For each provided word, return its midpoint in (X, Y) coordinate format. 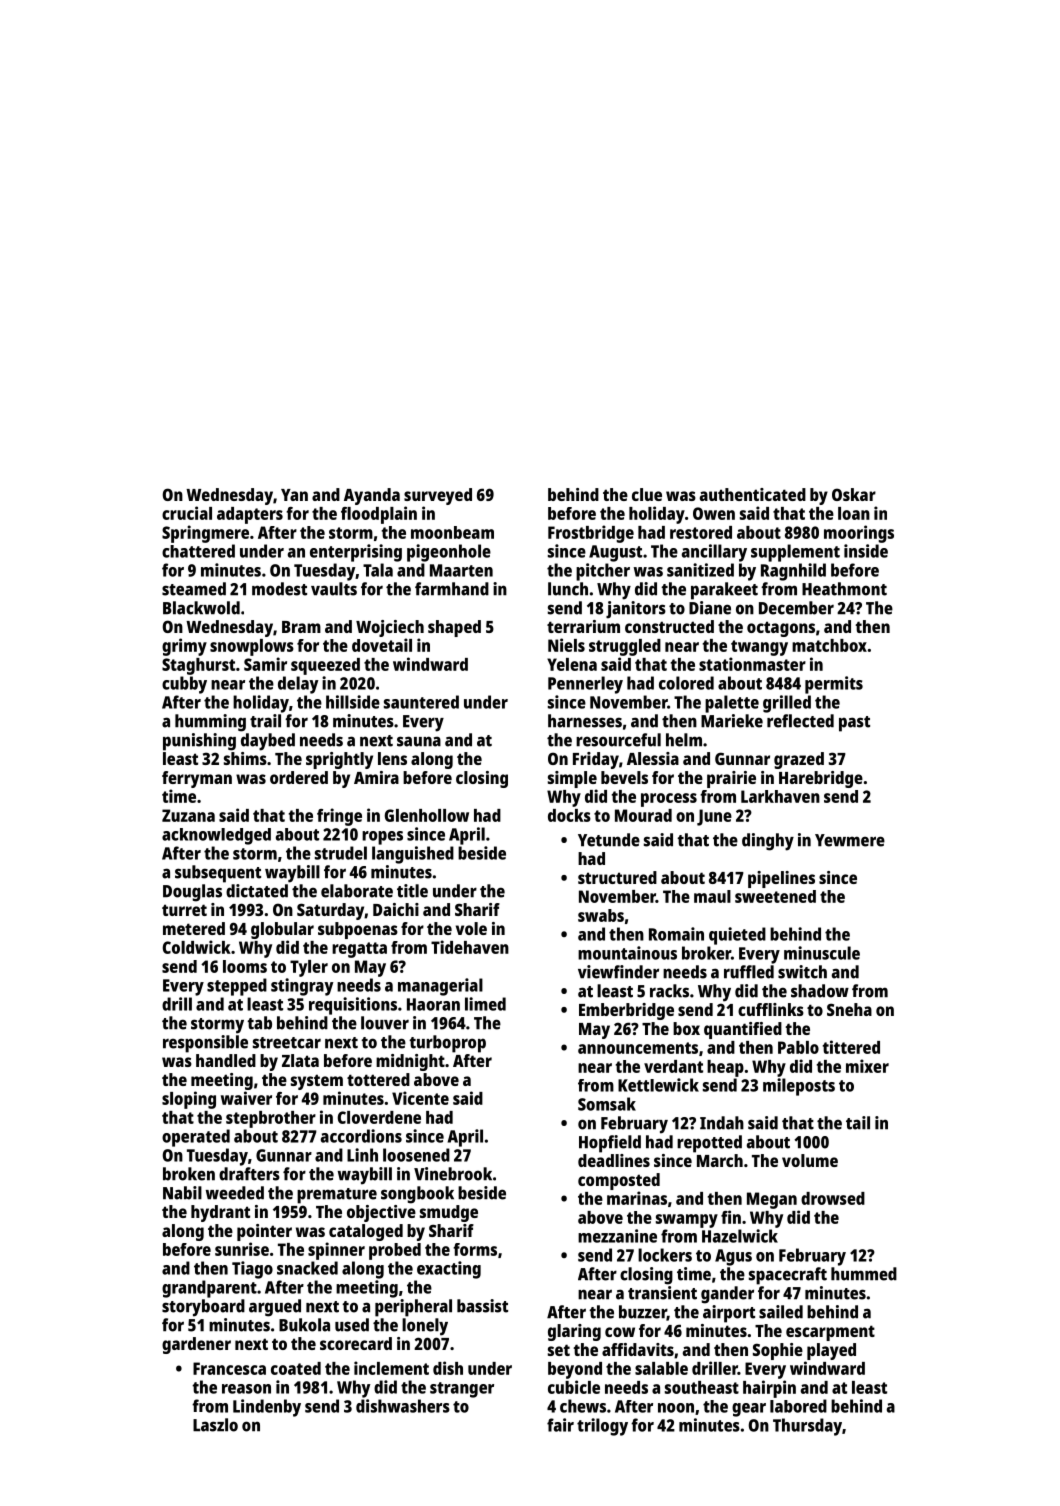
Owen (714, 513)
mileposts (799, 1087)
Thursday (807, 1427)
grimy (184, 647)
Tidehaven (470, 947)
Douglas (192, 893)
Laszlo (215, 1425)
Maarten (461, 570)
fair (560, 1425)
